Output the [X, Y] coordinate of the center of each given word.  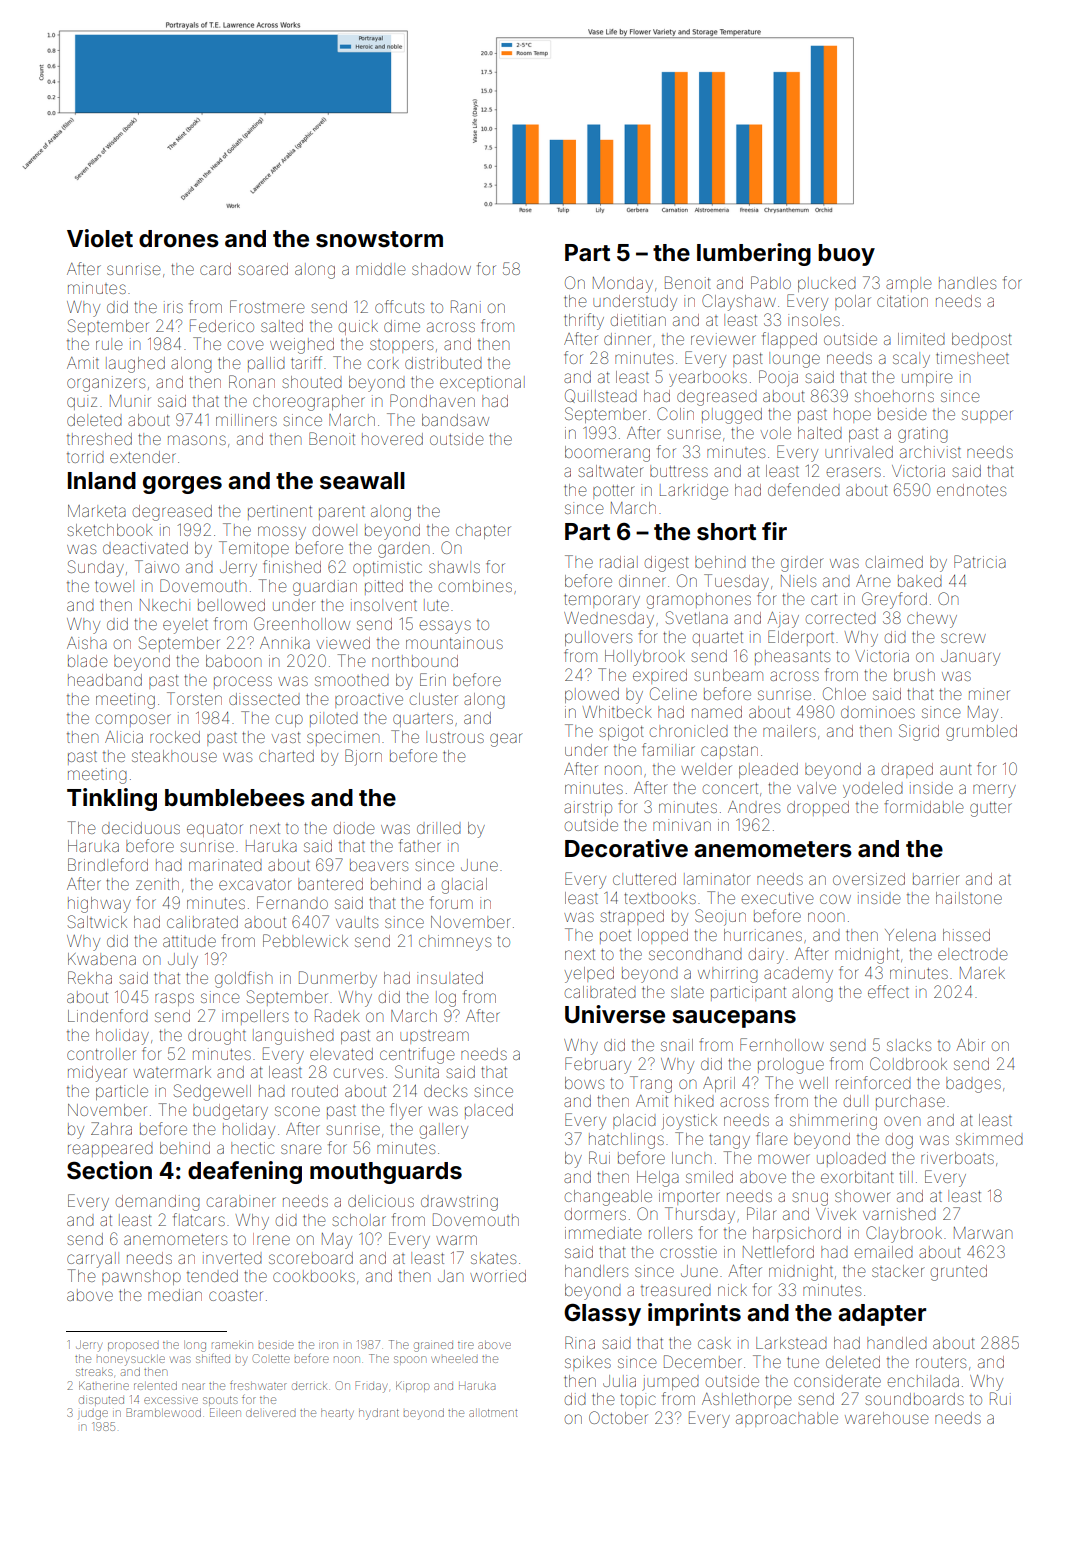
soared [263, 269]
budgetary [230, 1112]
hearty [337, 1415]
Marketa [97, 511]
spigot [621, 733]
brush [914, 675]
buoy [846, 255]
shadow [441, 269]
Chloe [844, 693]
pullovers [598, 638]
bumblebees [235, 798]
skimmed [989, 1139]
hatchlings [626, 1141]
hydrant [379, 1414]
